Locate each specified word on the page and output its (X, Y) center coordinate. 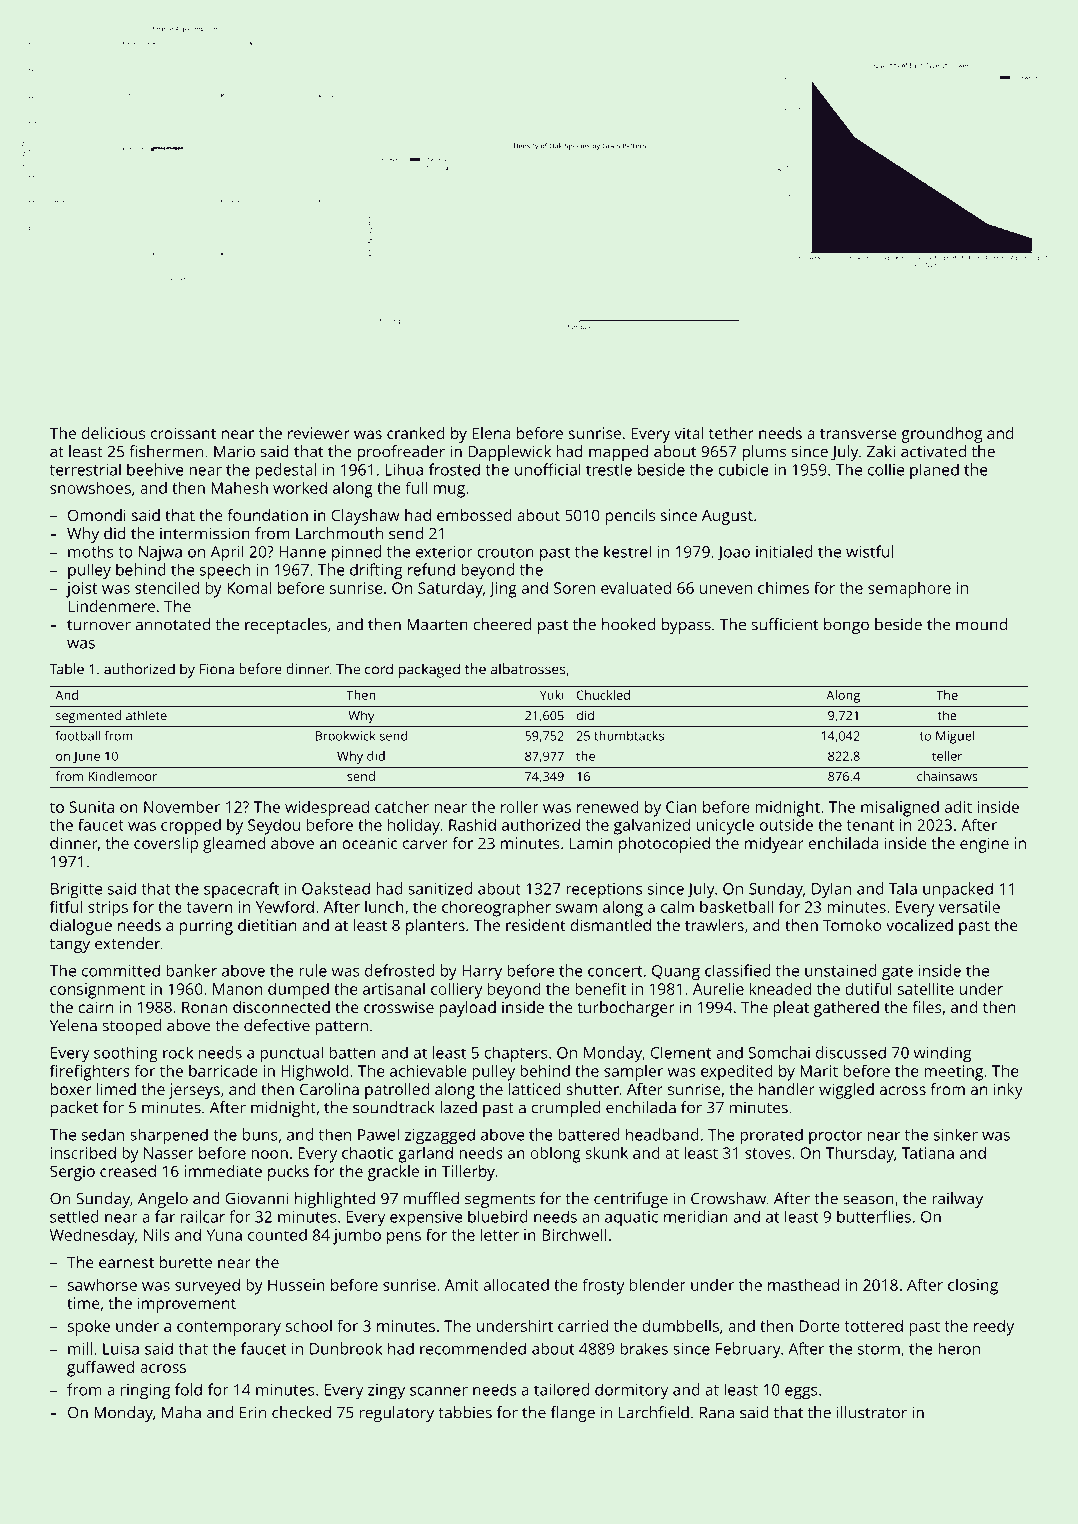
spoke (89, 1327)
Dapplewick (510, 453)
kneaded (780, 988)
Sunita (91, 807)
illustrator (872, 1412)
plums (764, 453)
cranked (416, 433)
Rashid (472, 824)
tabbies (465, 1412)
